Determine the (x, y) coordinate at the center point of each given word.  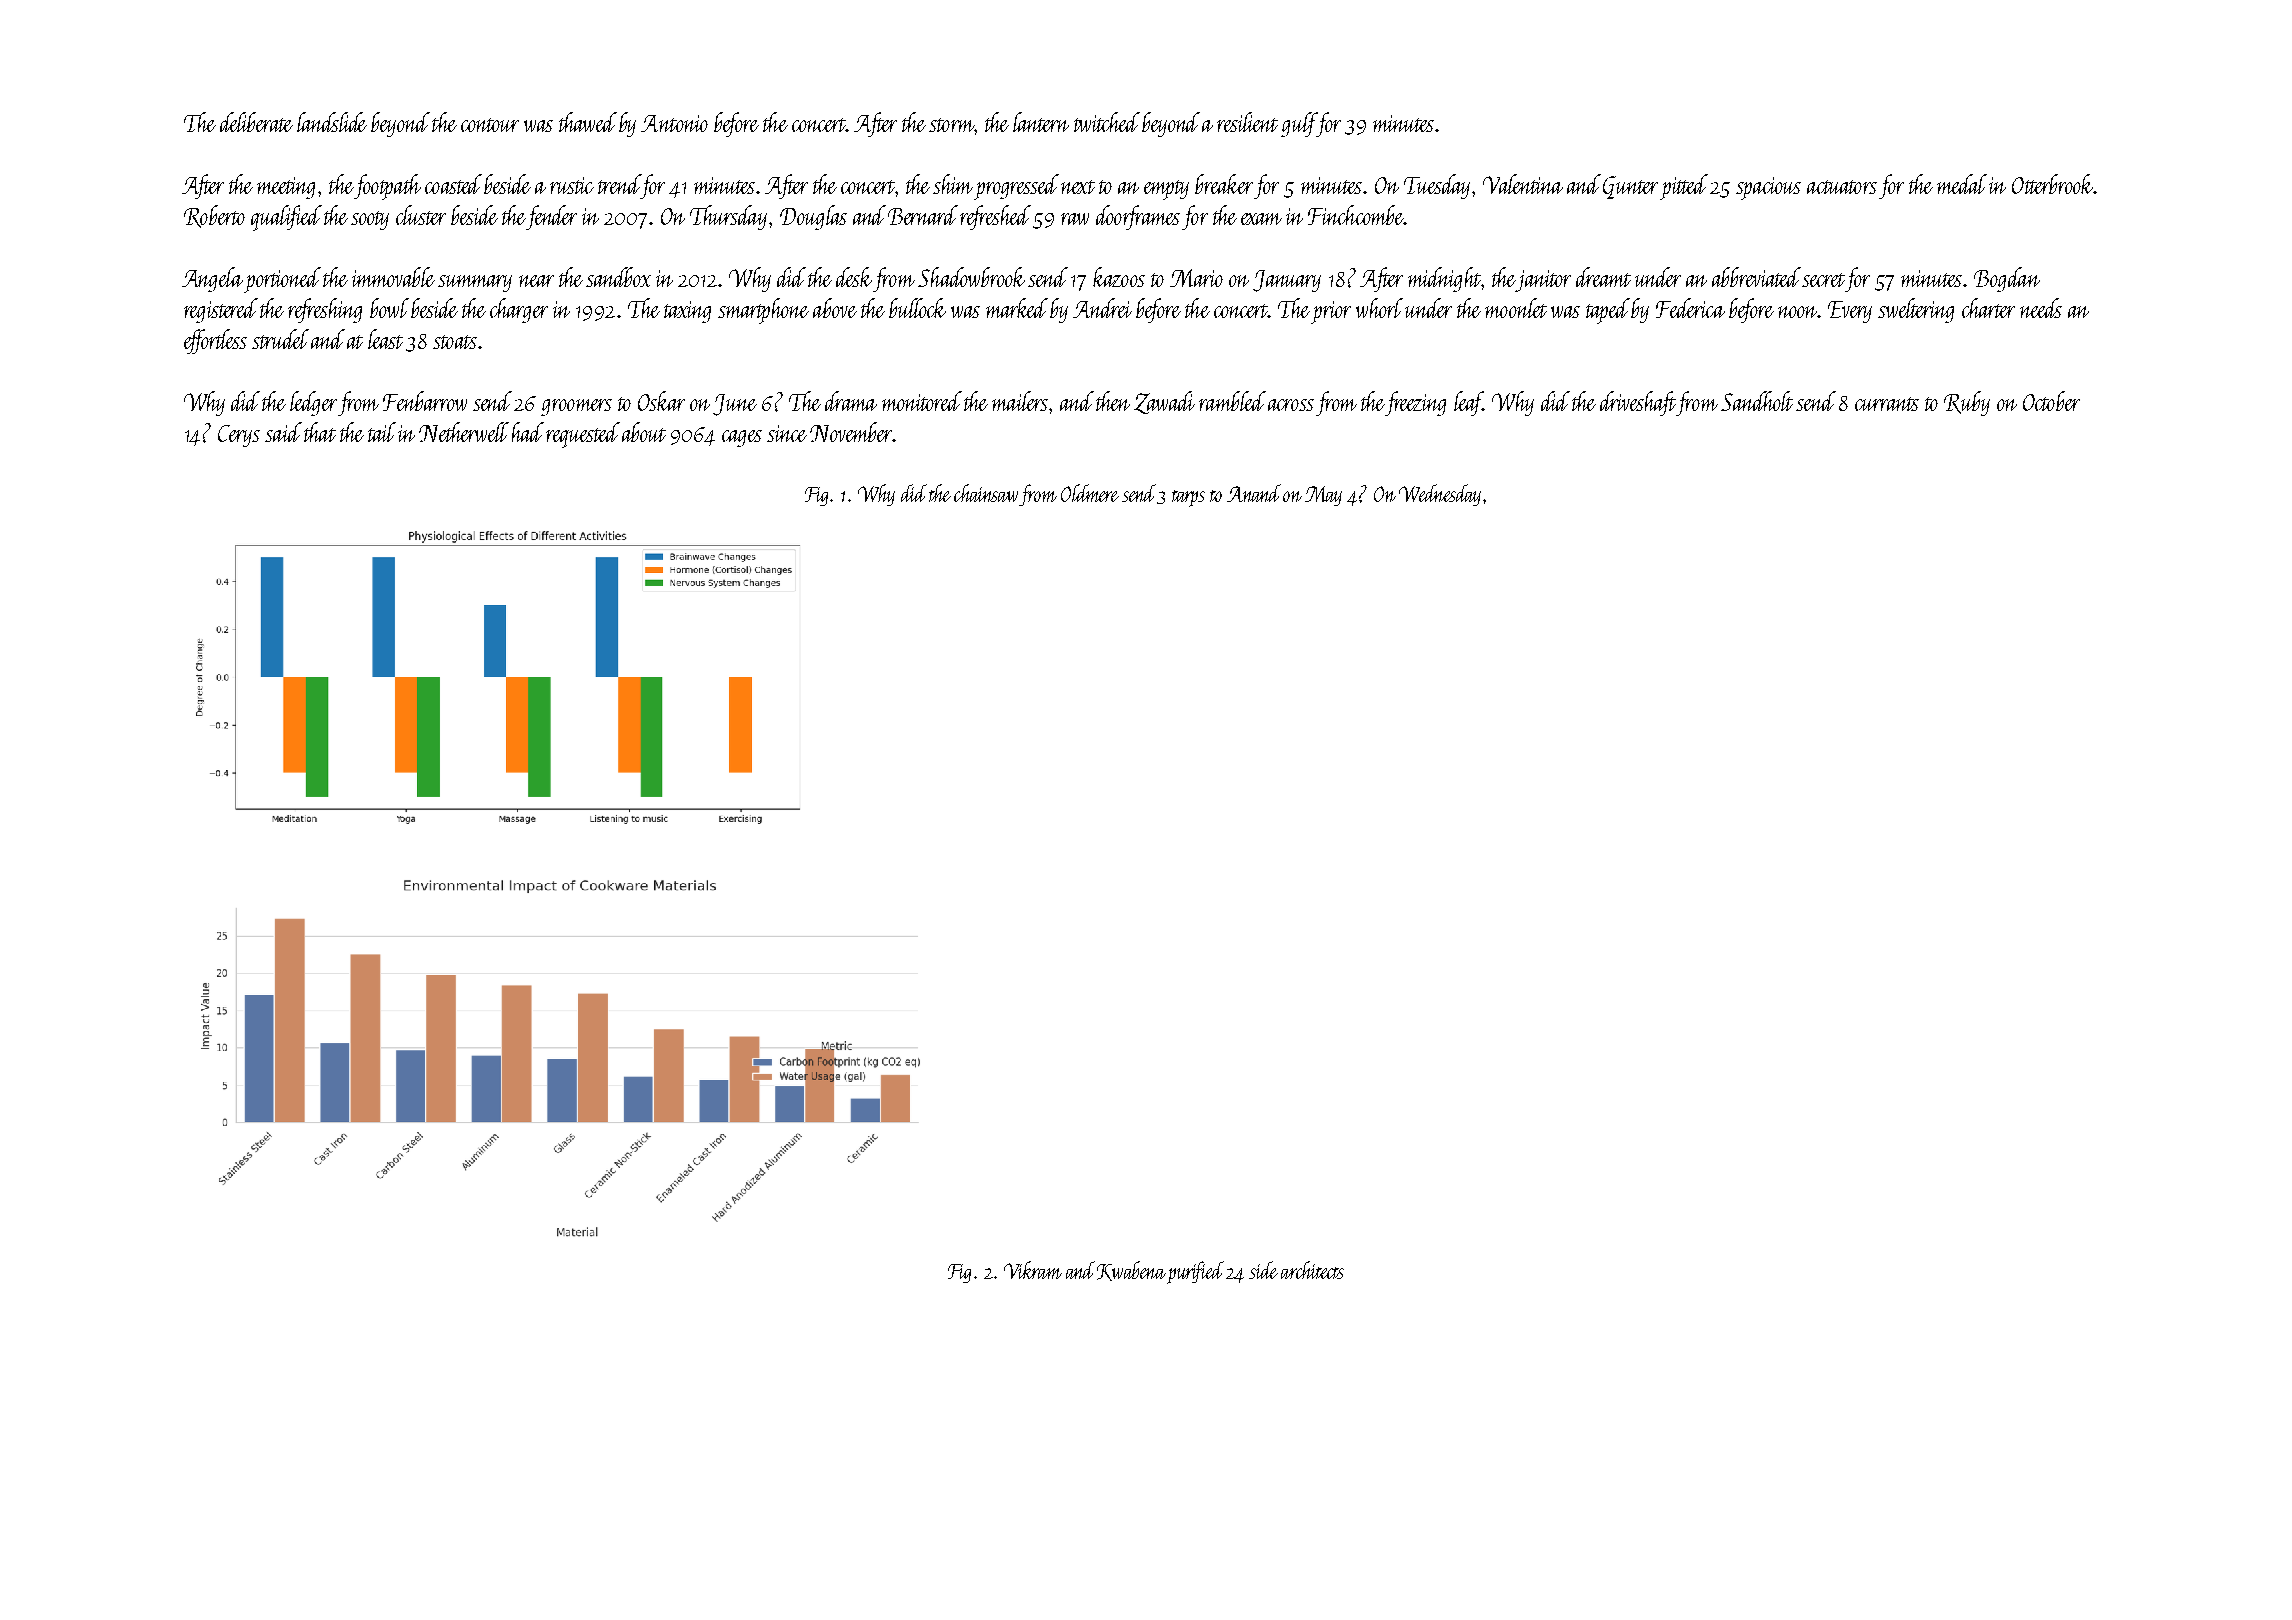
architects (1312, 1270)
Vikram (1033, 1270)
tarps (1188, 498)
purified (1195, 1272)
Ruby (1967, 403)
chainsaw (986, 493)
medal (1962, 184)
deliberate (256, 122)
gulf (1299, 124)
